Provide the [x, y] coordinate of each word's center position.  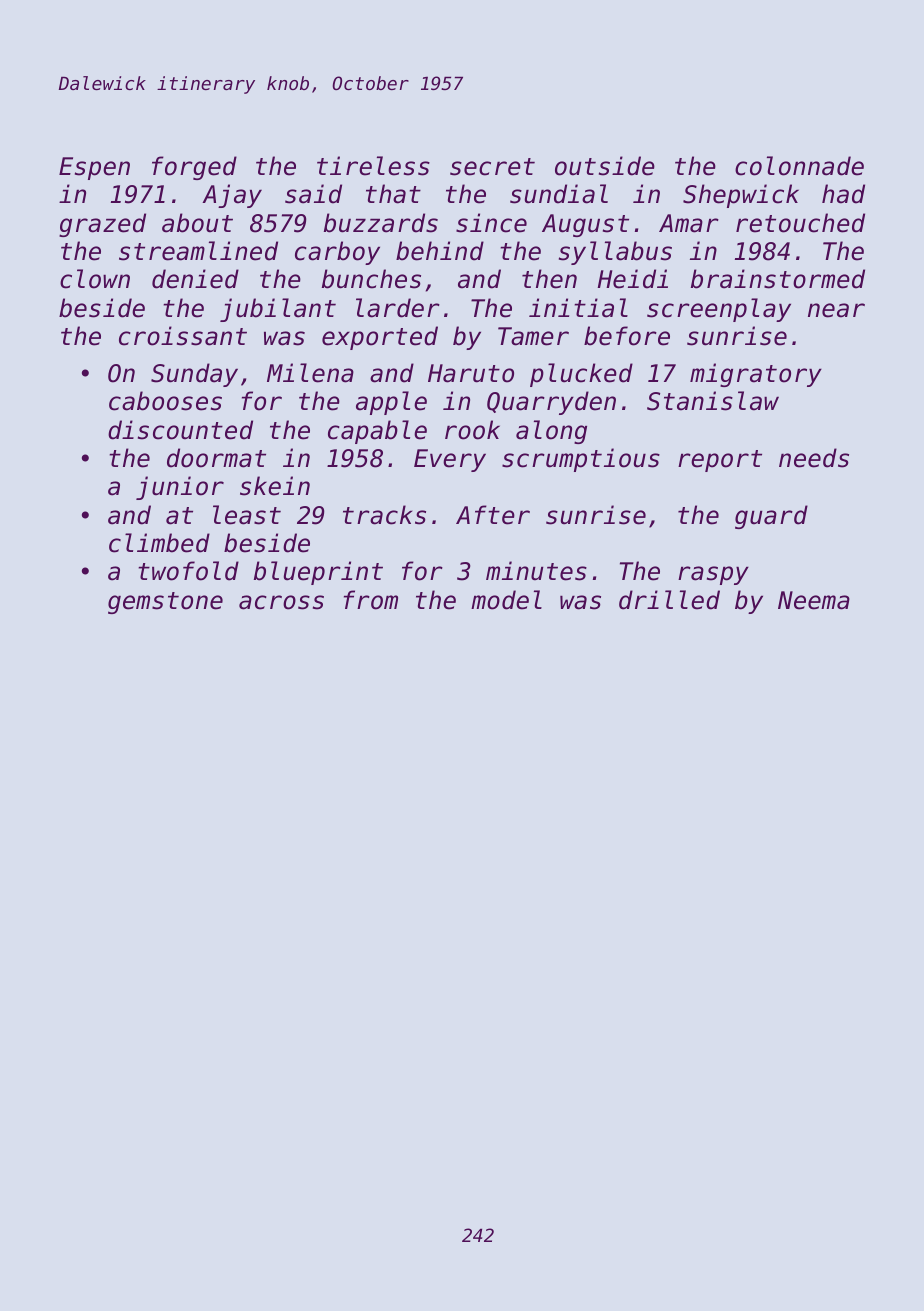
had [843, 194]
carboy [337, 253]
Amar [689, 223]
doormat [216, 458]
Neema [814, 600]
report [720, 461]
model [506, 600]
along [551, 432]
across [281, 602]
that [393, 194]
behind [440, 251]
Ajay [232, 196]
